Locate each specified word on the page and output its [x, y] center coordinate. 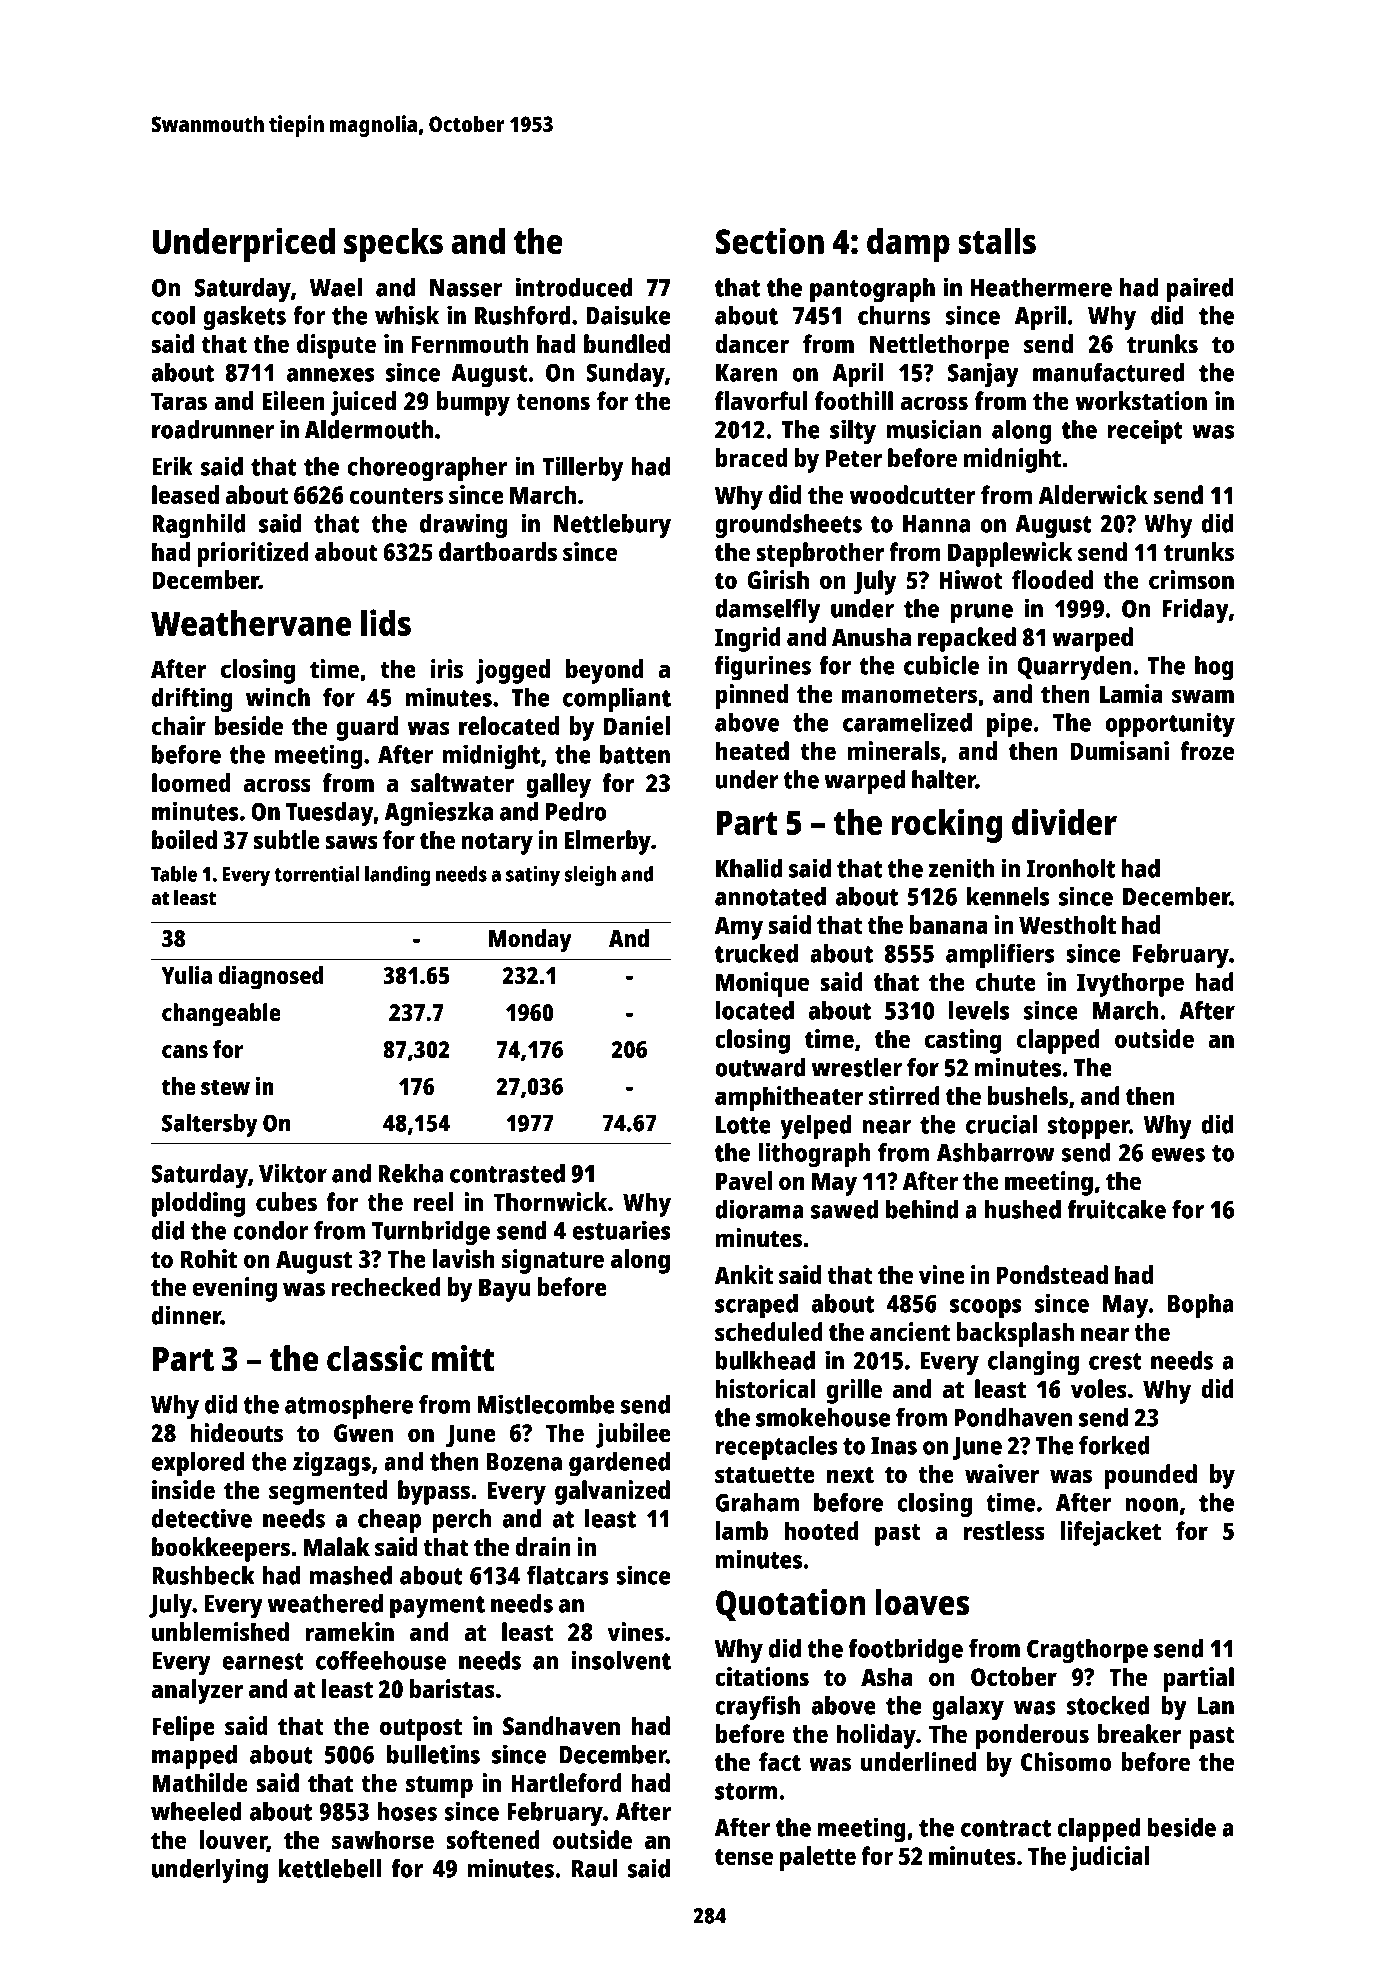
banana [948, 924]
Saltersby [210, 1125]
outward [760, 1067]
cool [173, 315]
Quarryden [1074, 668]
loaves [922, 1602]
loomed [191, 782]
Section [770, 240]
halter [944, 779]
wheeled [196, 1811]
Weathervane [251, 623]
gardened [619, 1464]
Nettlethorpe [939, 346]
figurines [763, 667]
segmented [328, 1492]
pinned [752, 696]
